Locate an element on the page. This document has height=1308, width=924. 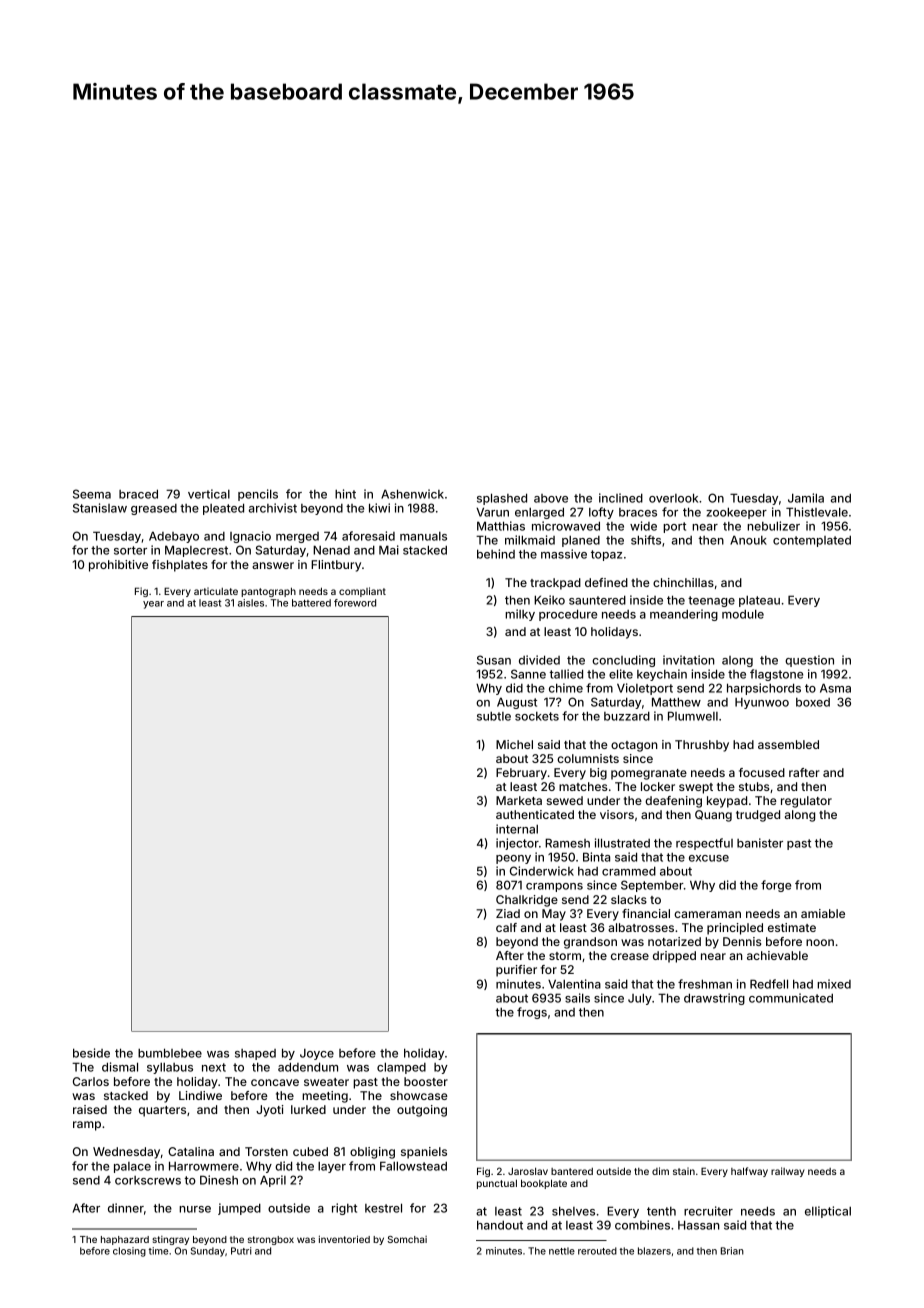
February is located at coordinates (521, 774).
